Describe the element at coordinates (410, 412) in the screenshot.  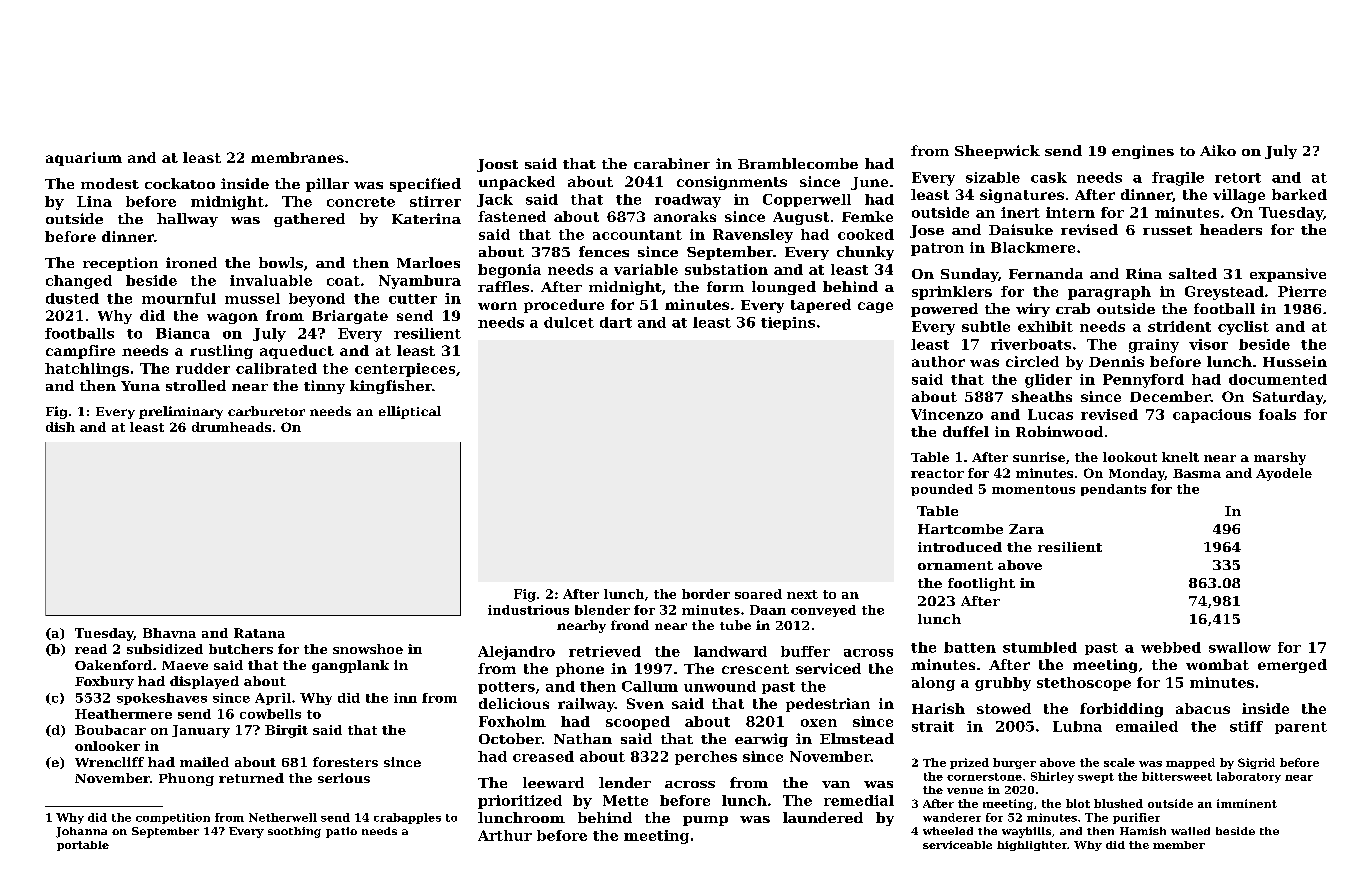
I see `elliptical` at that location.
